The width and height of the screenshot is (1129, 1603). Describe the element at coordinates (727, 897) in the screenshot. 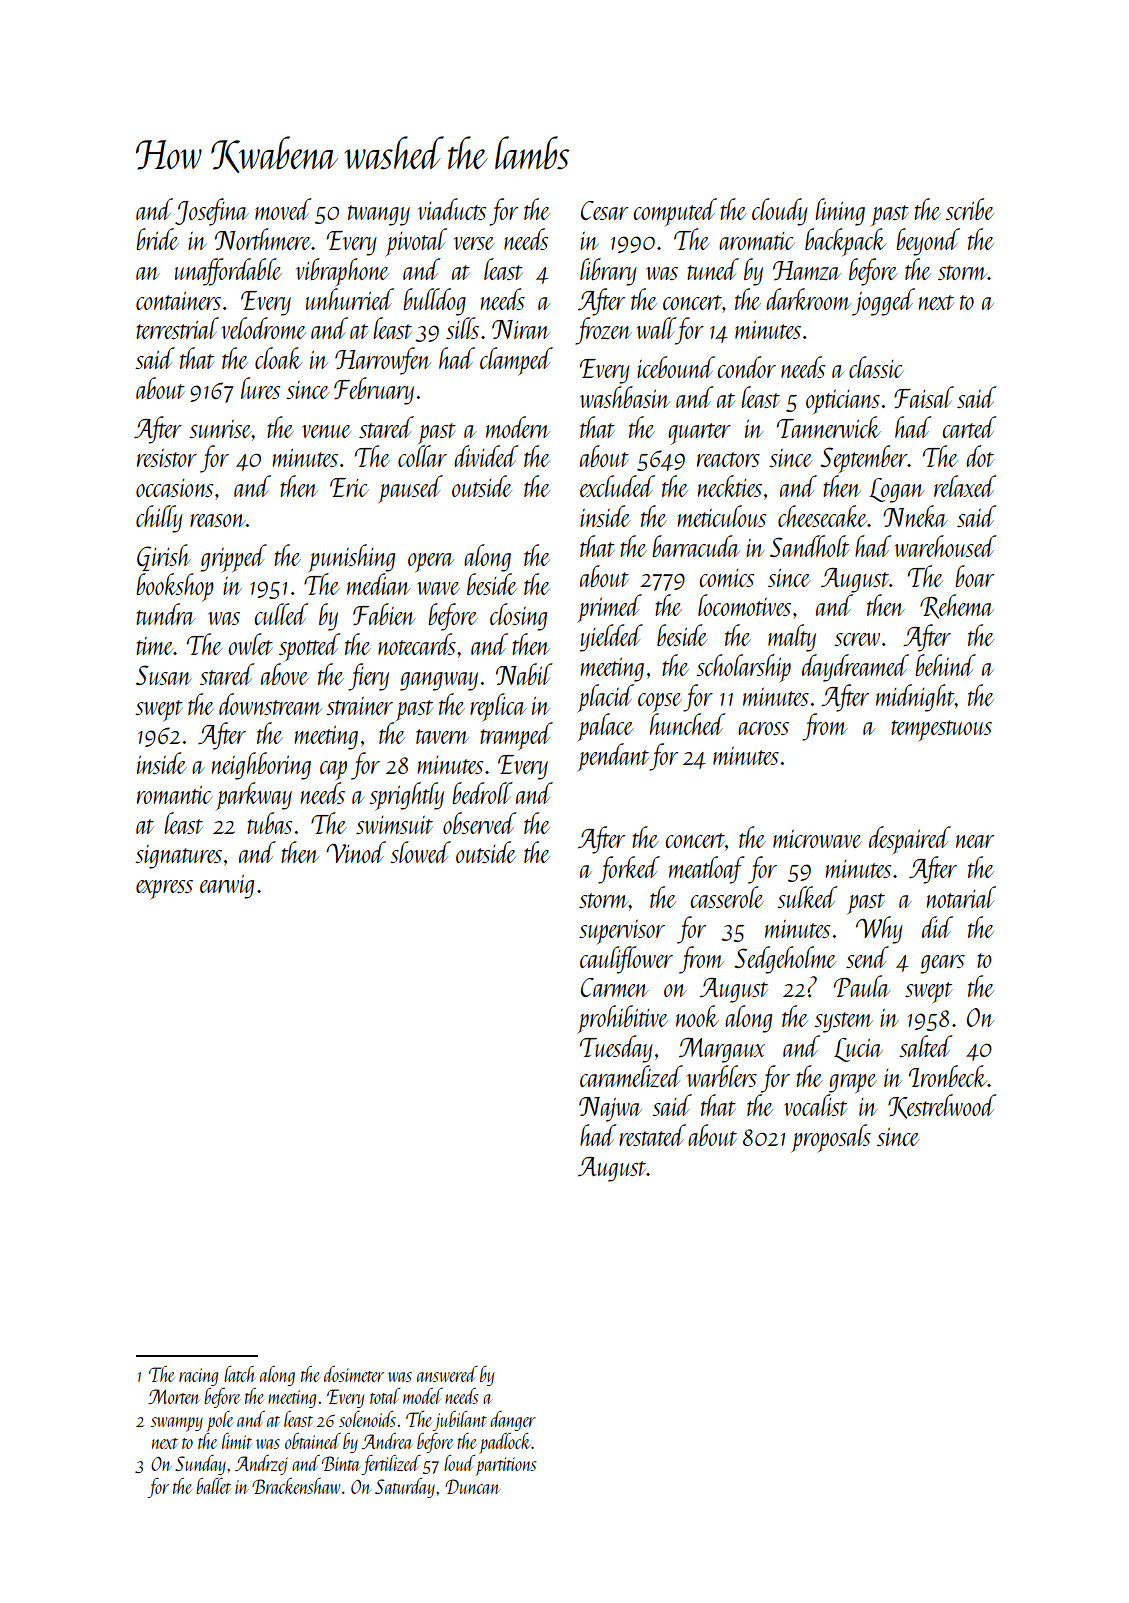

I see `casserole` at that location.
